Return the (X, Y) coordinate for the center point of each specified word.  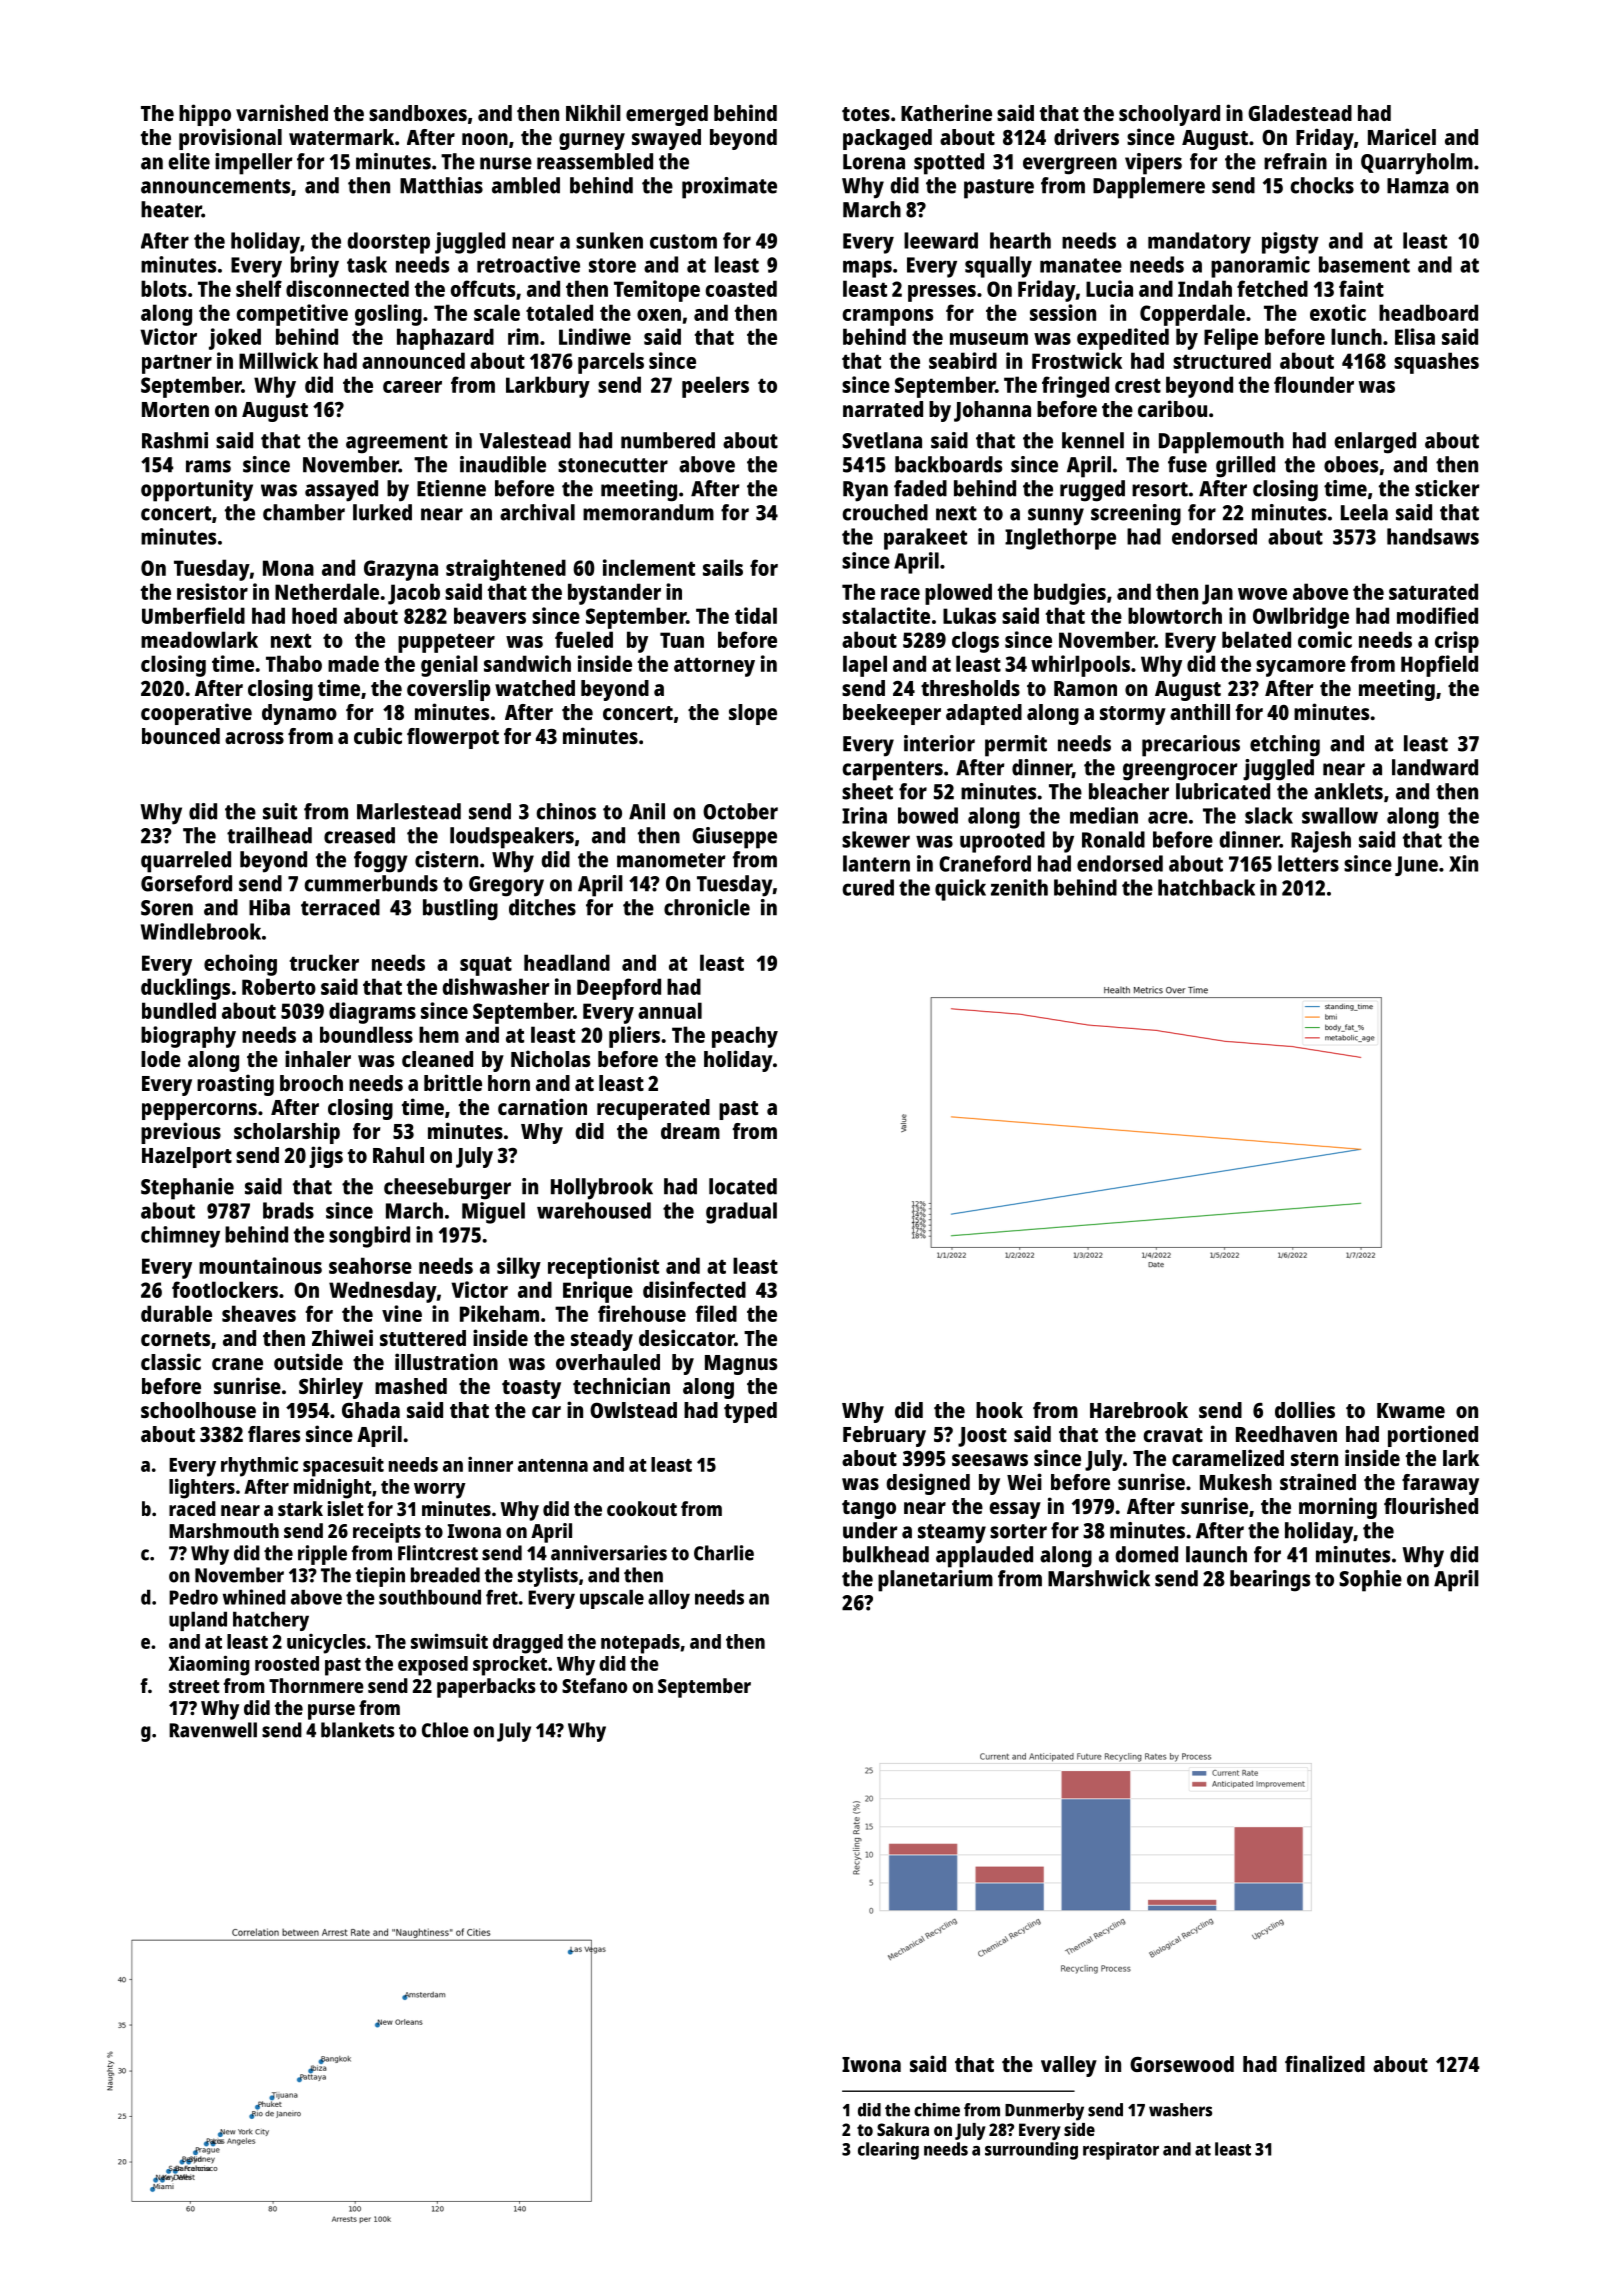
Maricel (1402, 136)
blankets (358, 1730)
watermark (341, 137)
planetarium (935, 1581)
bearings (1270, 1581)
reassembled (595, 161)
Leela (1364, 512)
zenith (1019, 887)
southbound (430, 1597)
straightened (506, 570)
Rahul (398, 1155)
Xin (1463, 863)
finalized (1325, 2063)
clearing (888, 2151)
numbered (668, 440)
